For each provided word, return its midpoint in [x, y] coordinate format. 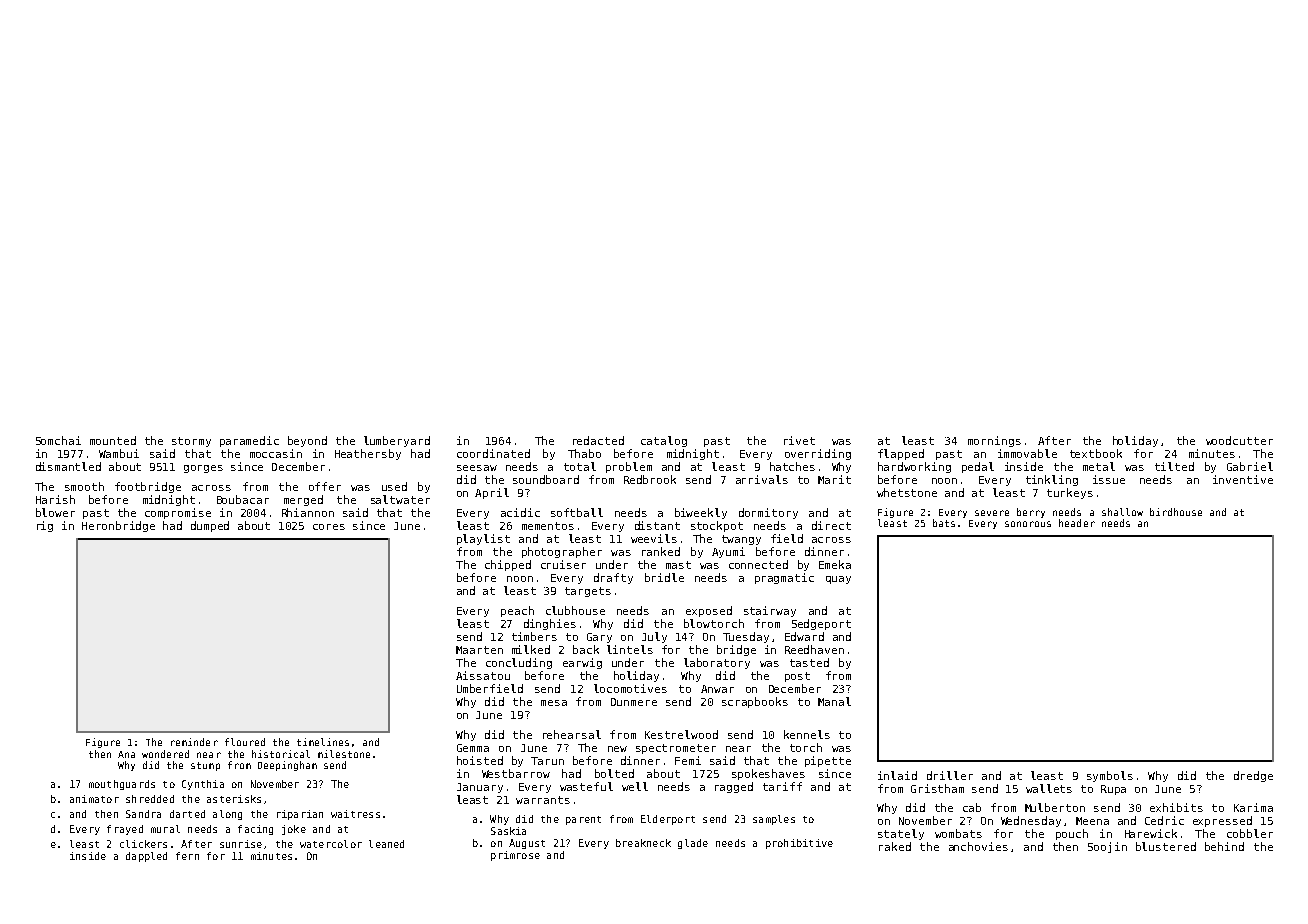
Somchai [58, 440]
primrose [515, 856]
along [227, 815]
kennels [807, 734]
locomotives [630, 688]
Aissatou [483, 675]
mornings [994, 441]
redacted [598, 440]
